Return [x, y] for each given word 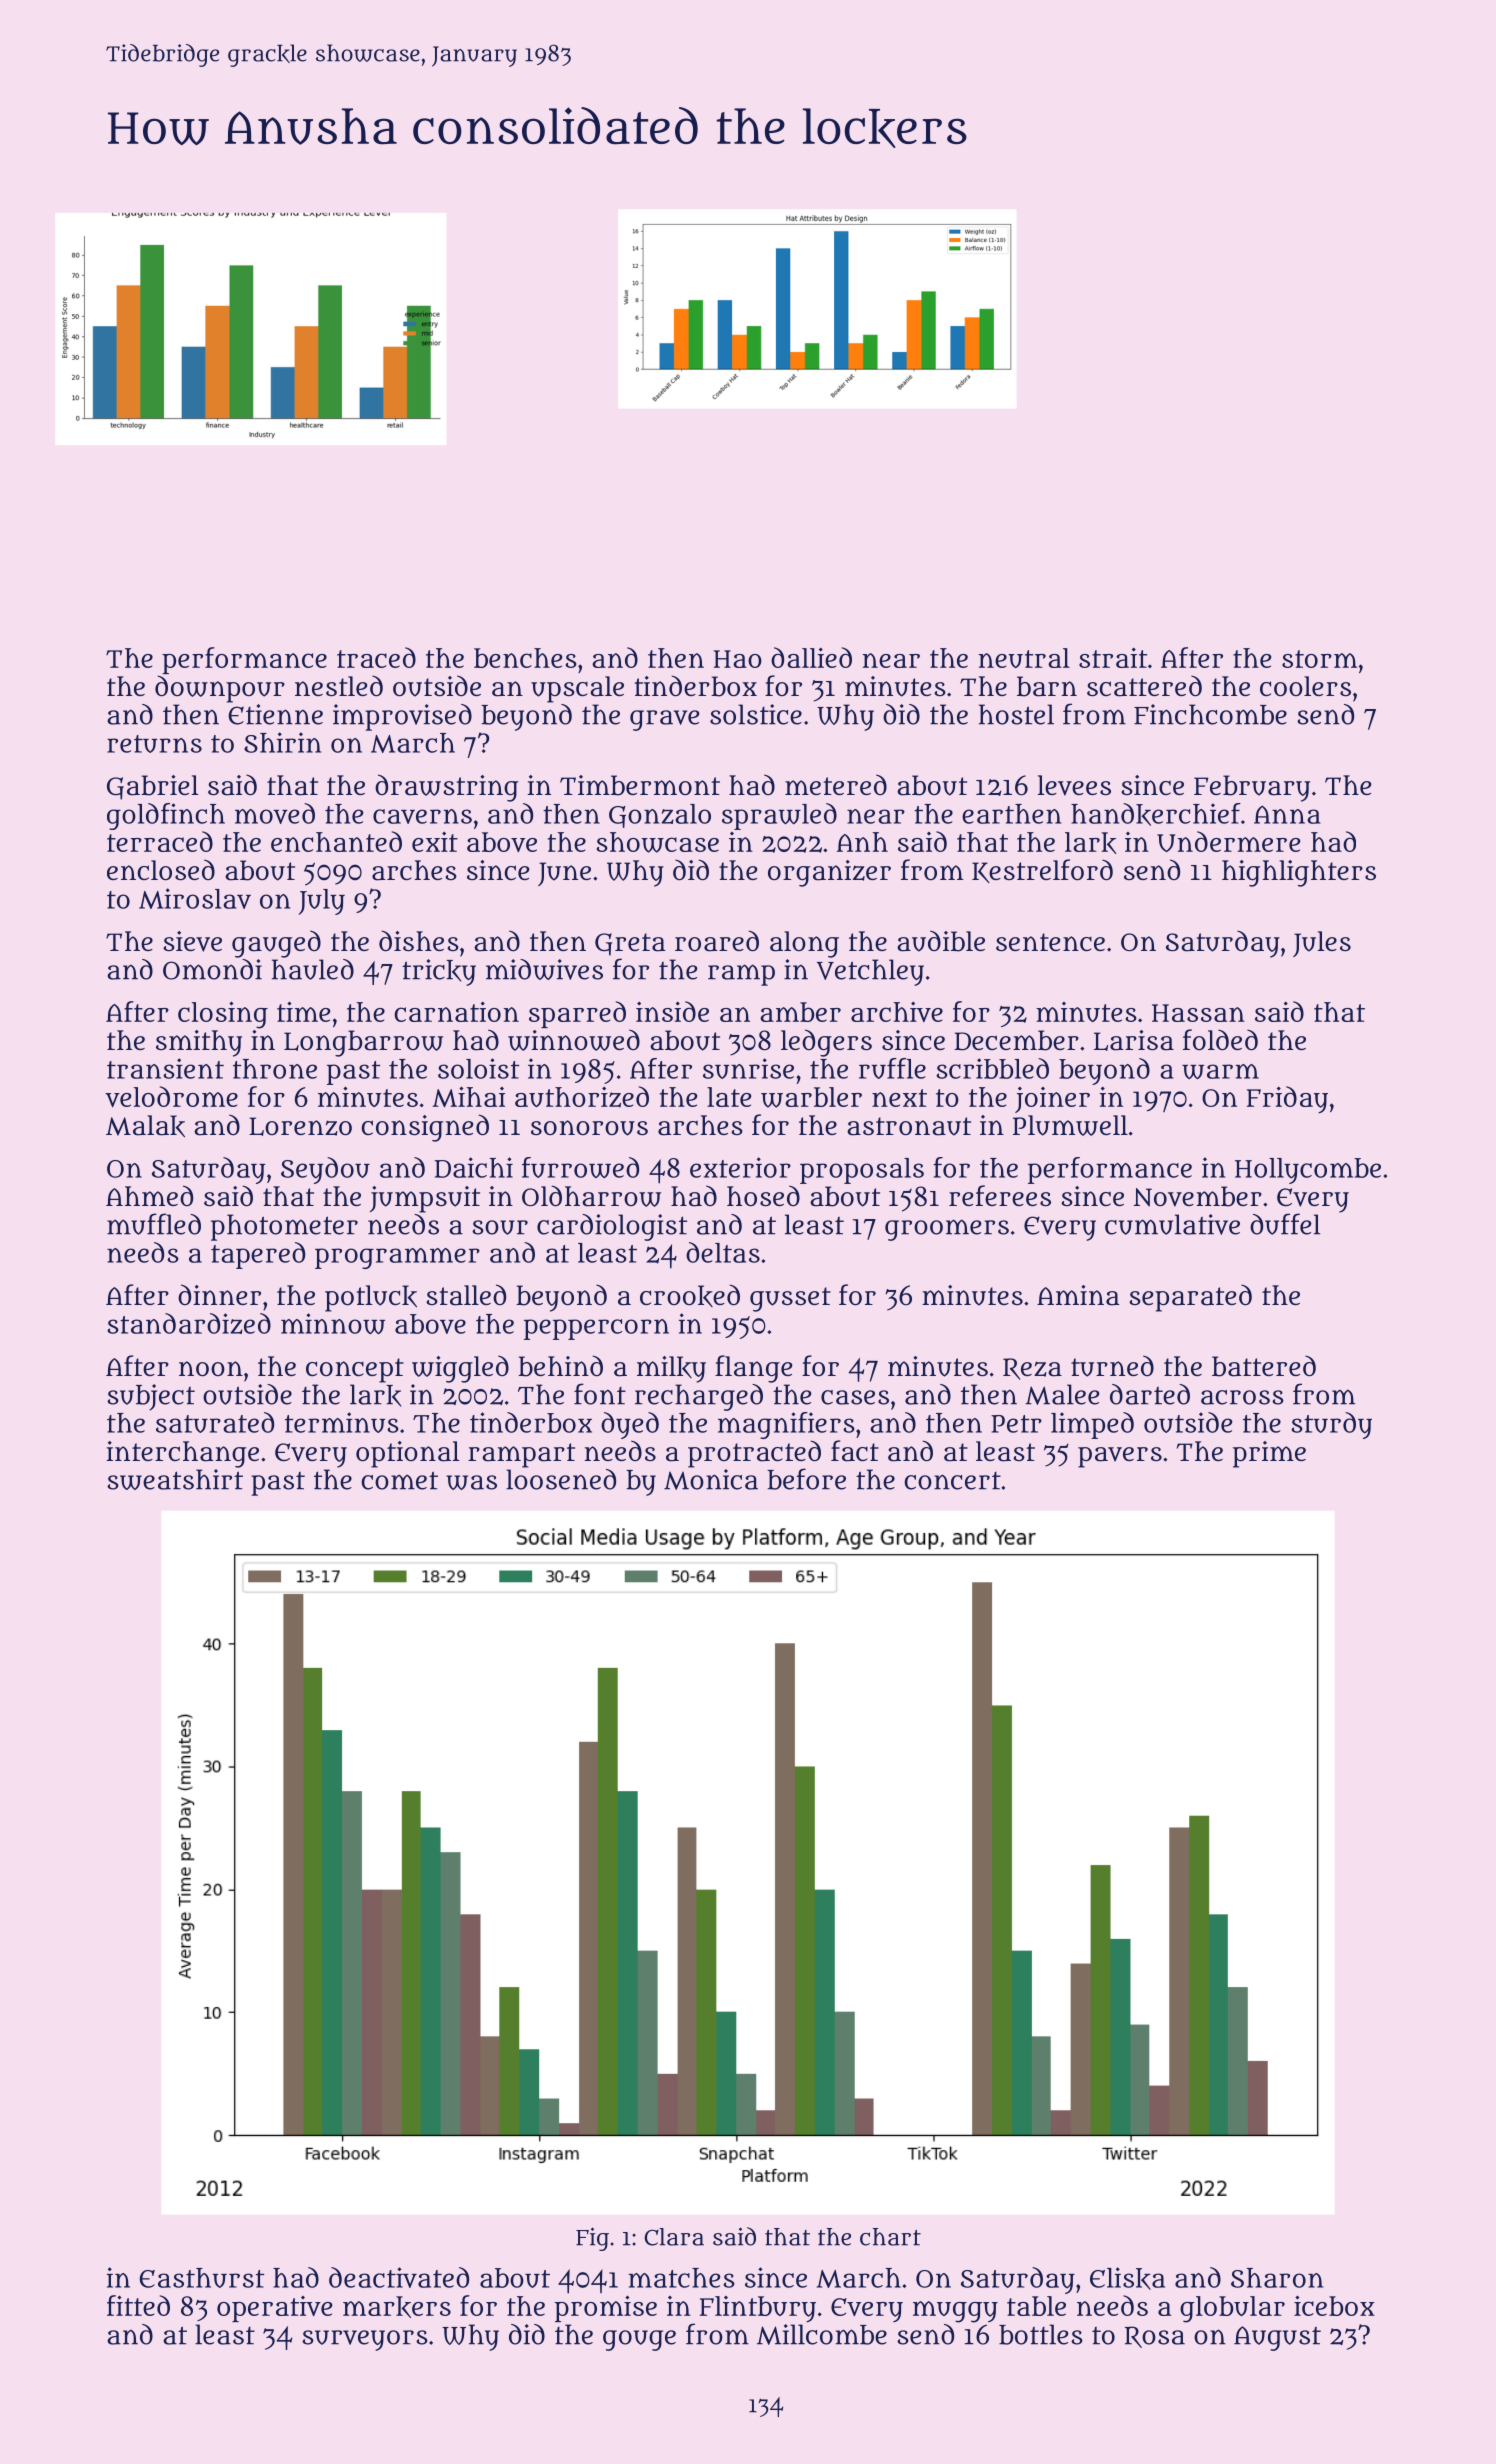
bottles [1041, 2334]
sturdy [1331, 1425]
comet [399, 1480]
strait [1113, 658]
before [806, 1479]
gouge [639, 2340]
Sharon [1277, 2278]
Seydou [325, 1170]
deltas [723, 1252]
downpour [220, 689]
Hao [738, 659]
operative [274, 2309]
